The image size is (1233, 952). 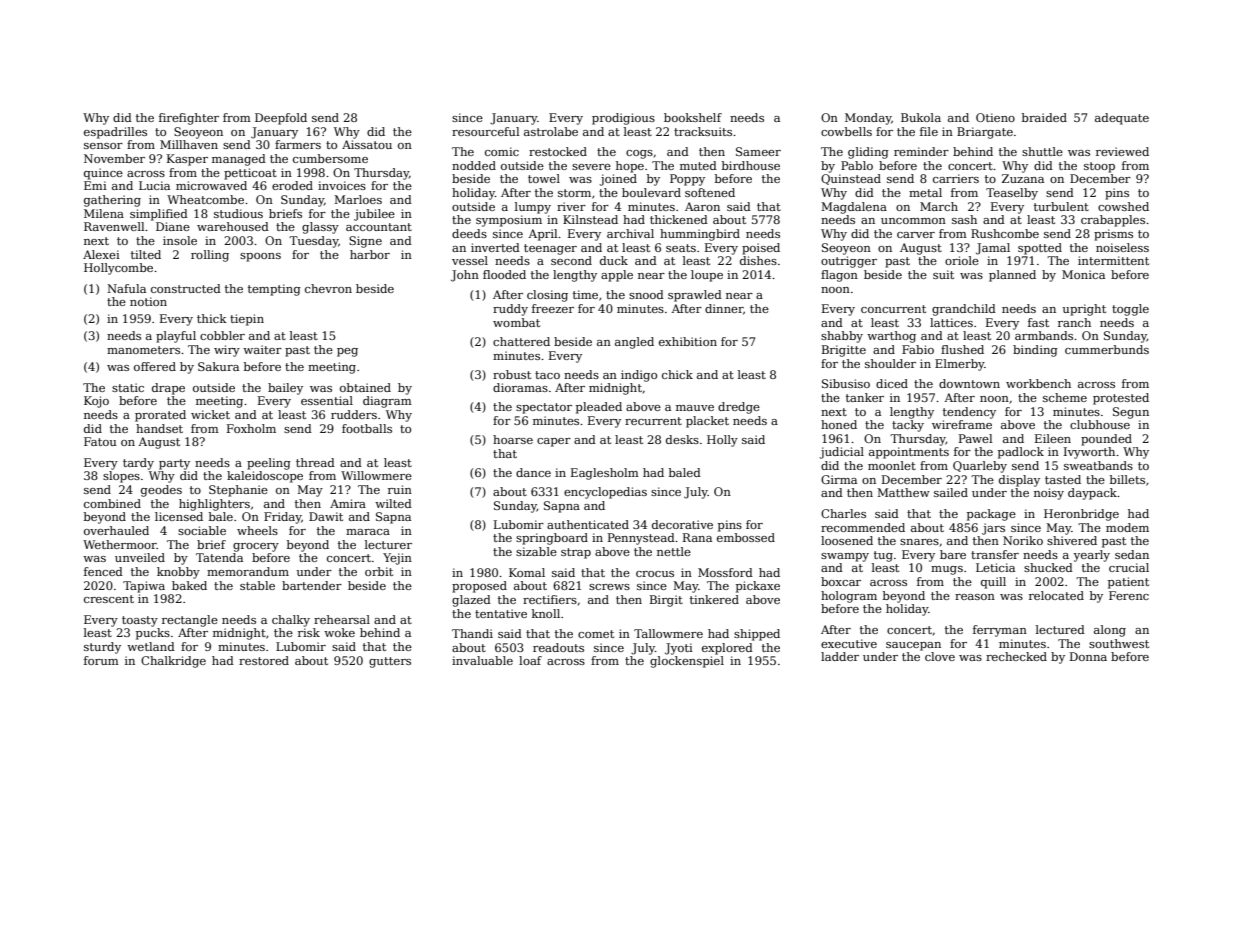 I want to click on angled, so click(x=634, y=343).
